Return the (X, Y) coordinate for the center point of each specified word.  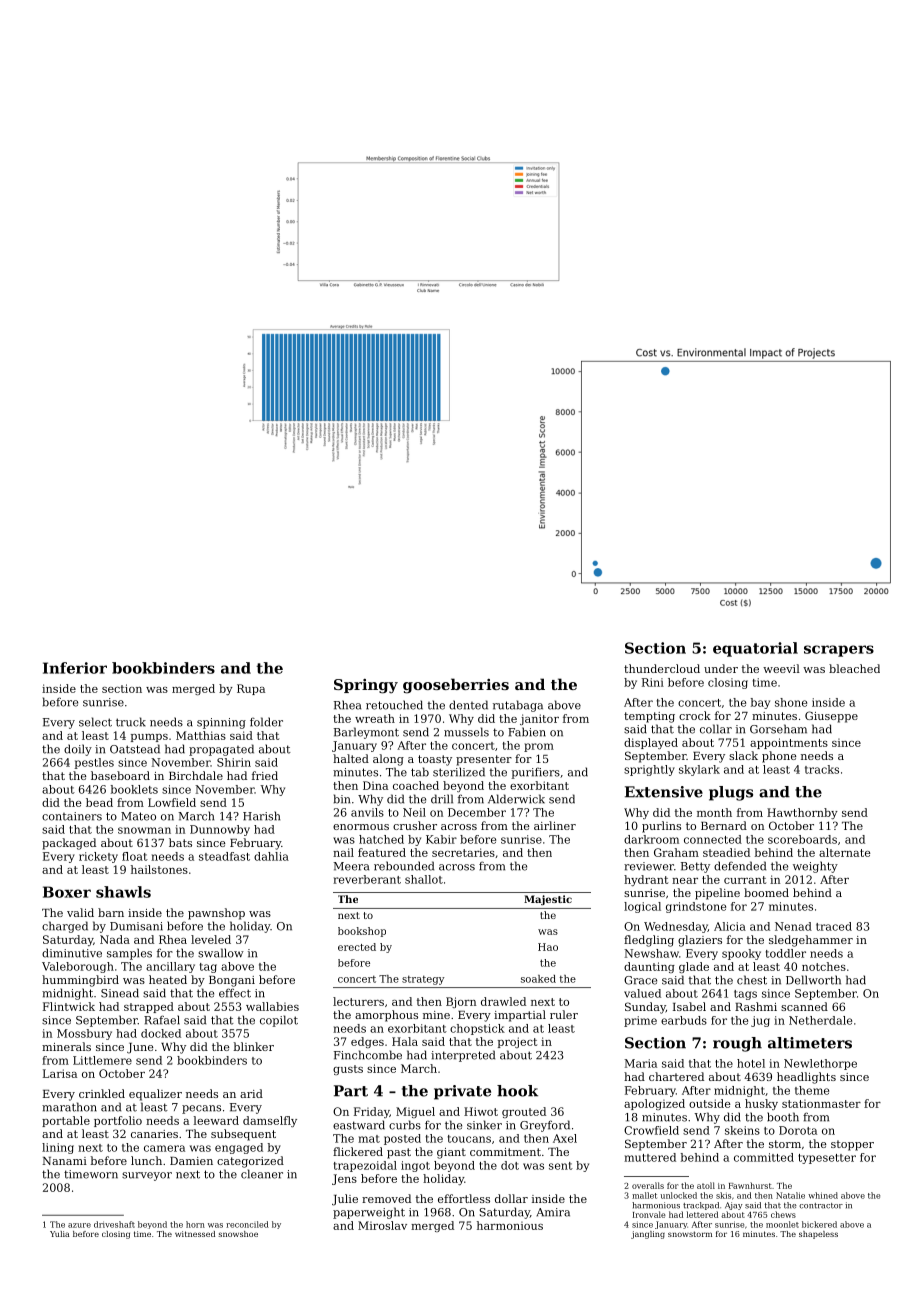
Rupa (251, 689)
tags (745, 995)
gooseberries (456, 686)
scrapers (839, 651)
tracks (822, 769)
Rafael (162, 1020)
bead (99, 802)
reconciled (247, 1224)
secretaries (463, 852)
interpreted (463, 1056)
